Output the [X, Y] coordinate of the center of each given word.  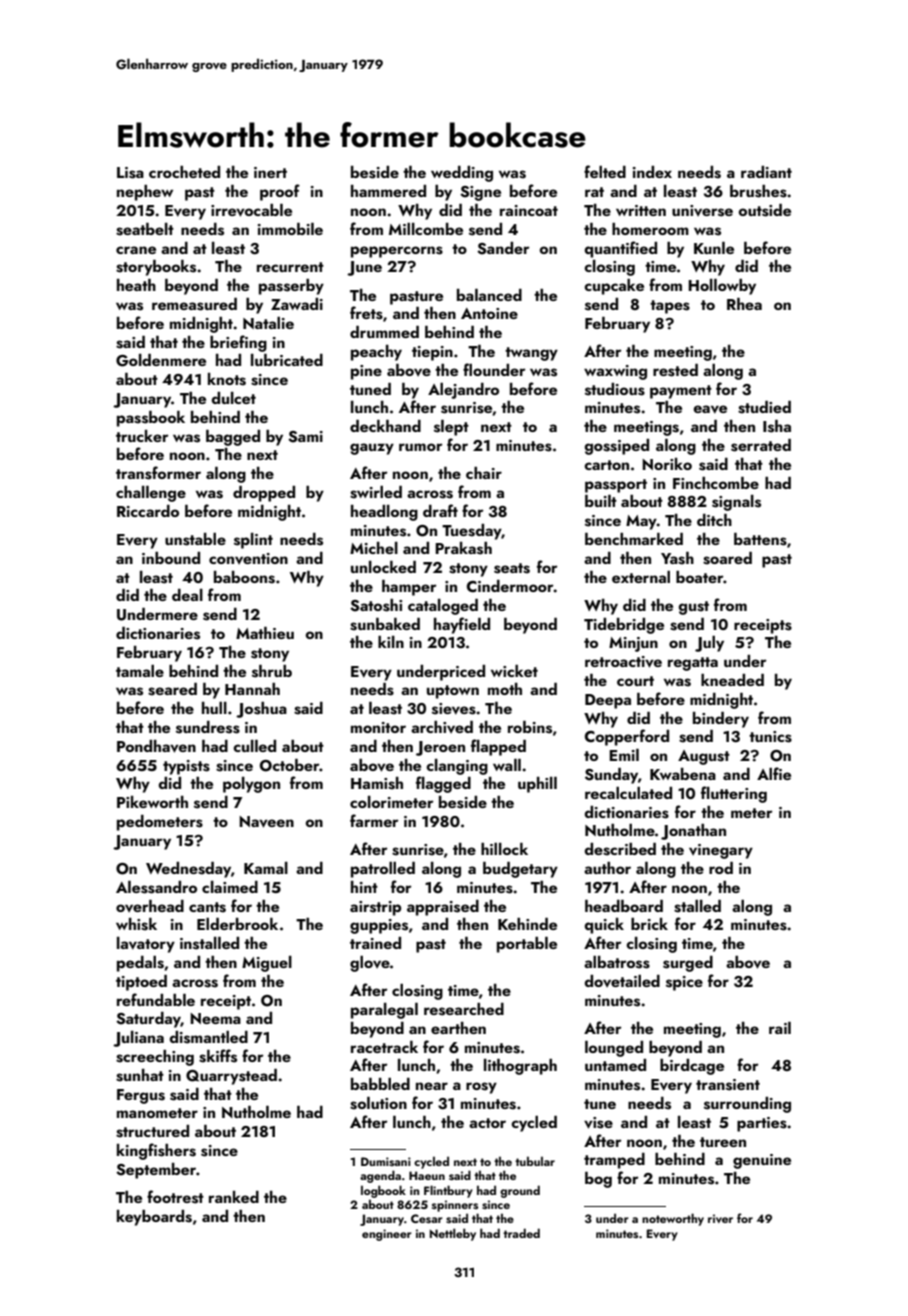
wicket [514, 671]
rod [721, 868]
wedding [462, 174]
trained [375, 943]
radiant [766, 172]
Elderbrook [237, 924]
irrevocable [251, 210]
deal [187, 595]
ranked [234, 1197]
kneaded [732, 680]
